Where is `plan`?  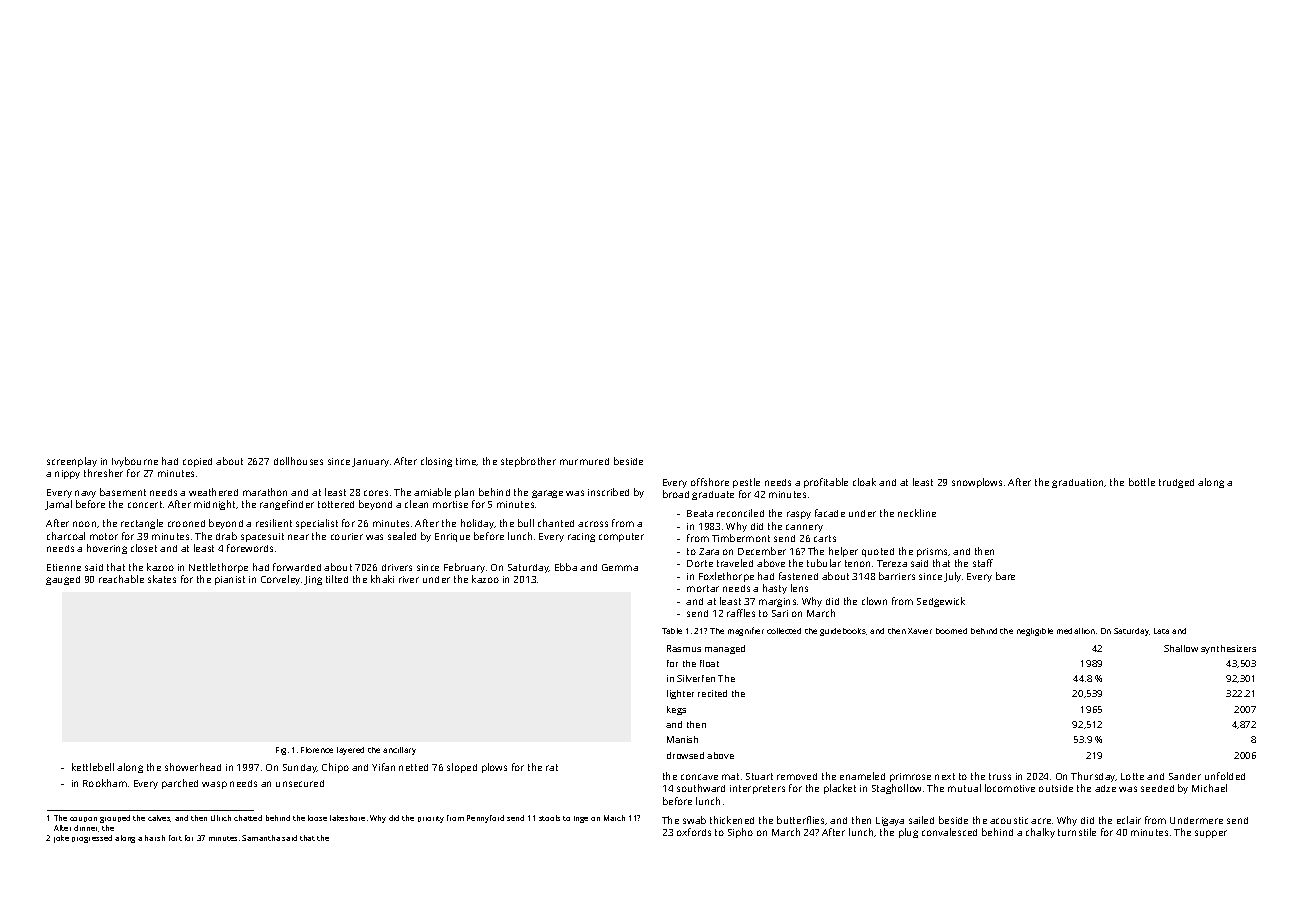
plan is located at coordinates (464, 493).
